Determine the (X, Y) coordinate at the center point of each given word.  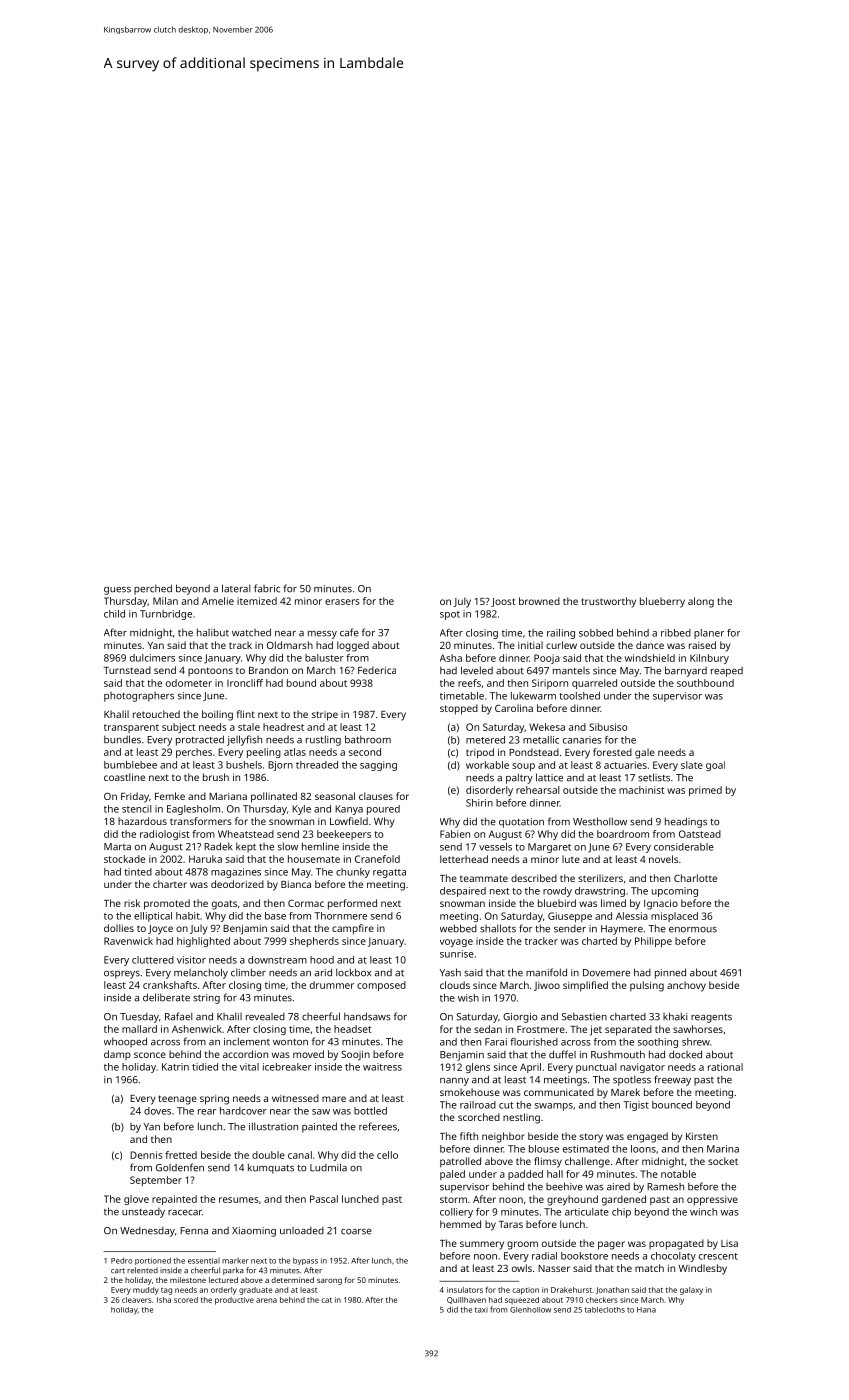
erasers (342, 602)
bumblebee (130, 765)
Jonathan (612, 1290)
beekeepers (344, 835)
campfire (353, 929)
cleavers (137, 1300)
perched (153, 589)
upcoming (675, 892)
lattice (549, 777)
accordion (245, 1054)
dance (650, 645)
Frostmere (541, 1029)
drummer (332, 985)
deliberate (166, 997)
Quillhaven (466, 1300)
